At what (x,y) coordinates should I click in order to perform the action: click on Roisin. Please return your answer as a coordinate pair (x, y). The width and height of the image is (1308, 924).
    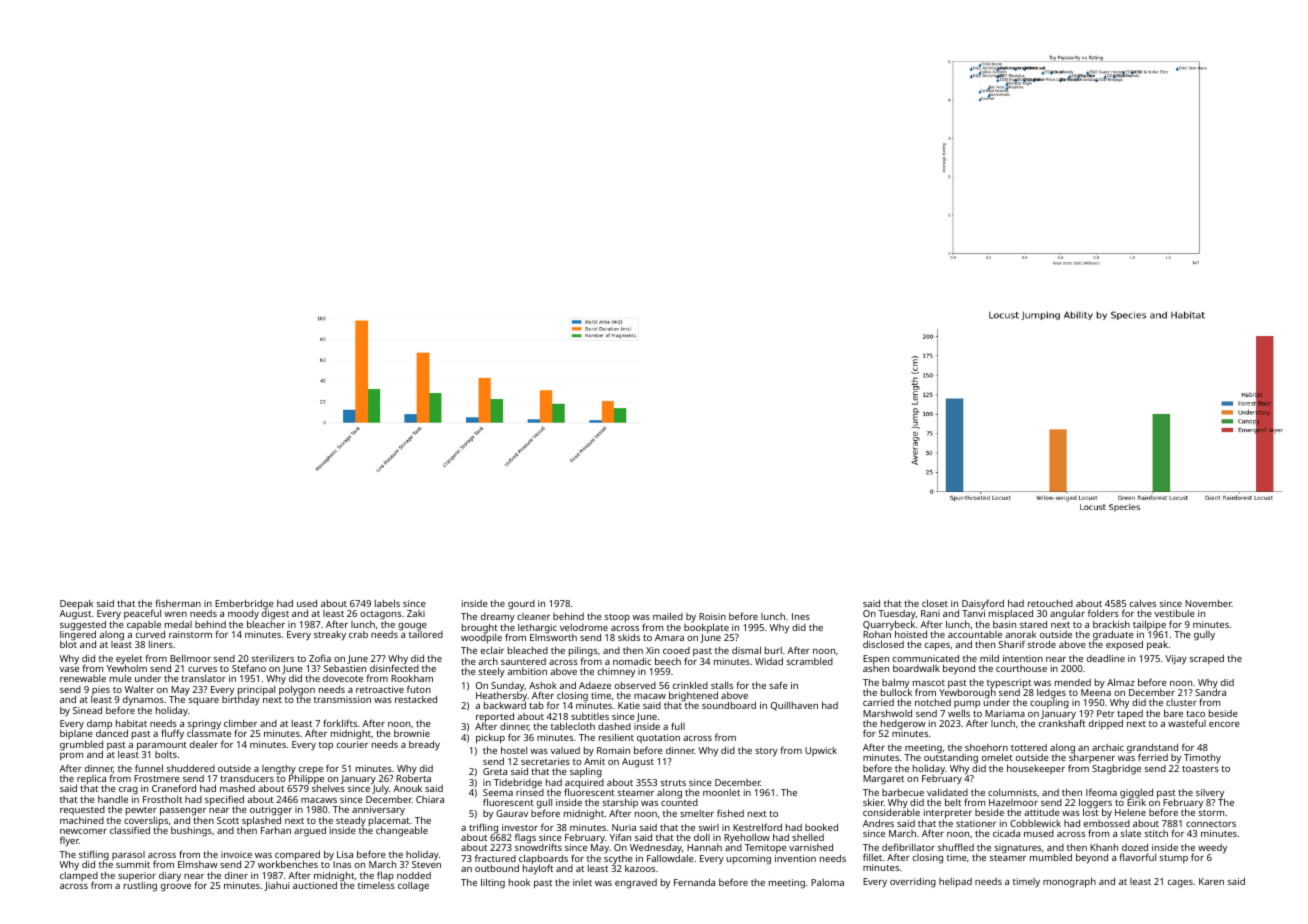
    Looking at the image, I should click on (712, 616).
